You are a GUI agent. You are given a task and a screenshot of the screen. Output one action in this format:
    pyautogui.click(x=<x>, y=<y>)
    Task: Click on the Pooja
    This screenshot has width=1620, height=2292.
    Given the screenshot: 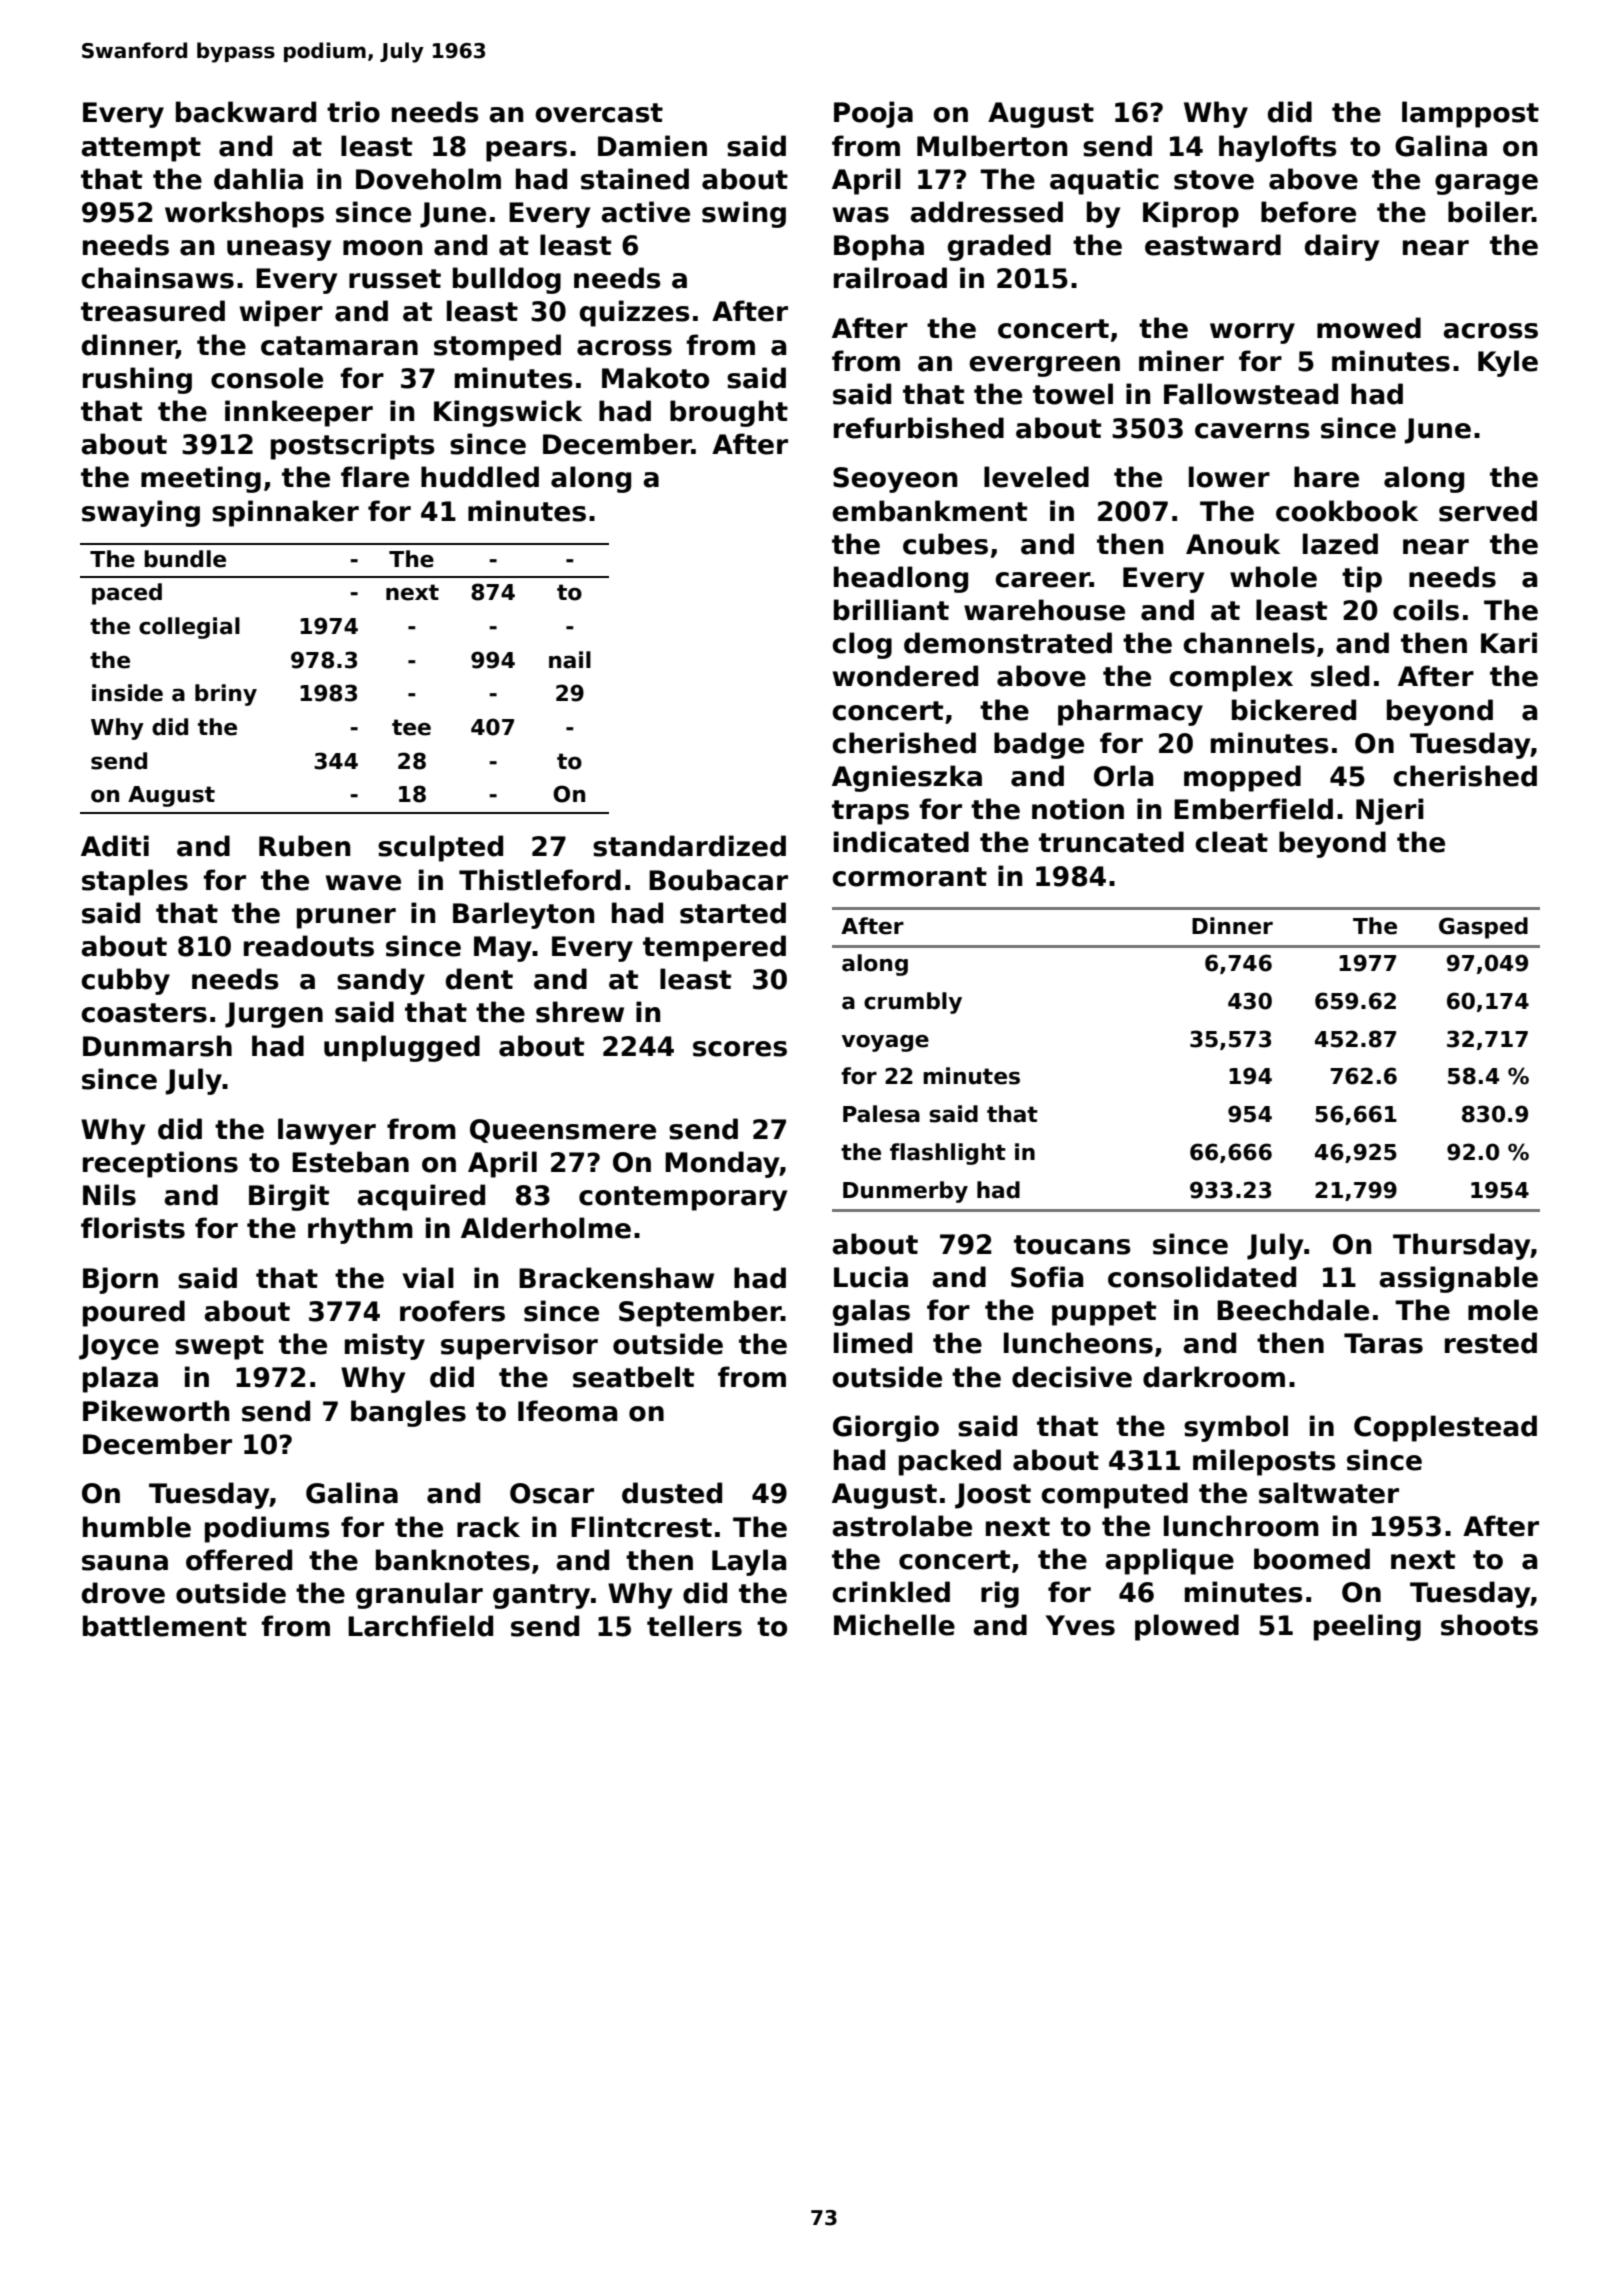 What is the action you would take?
    pyautogui.click(x=873, y=114)
